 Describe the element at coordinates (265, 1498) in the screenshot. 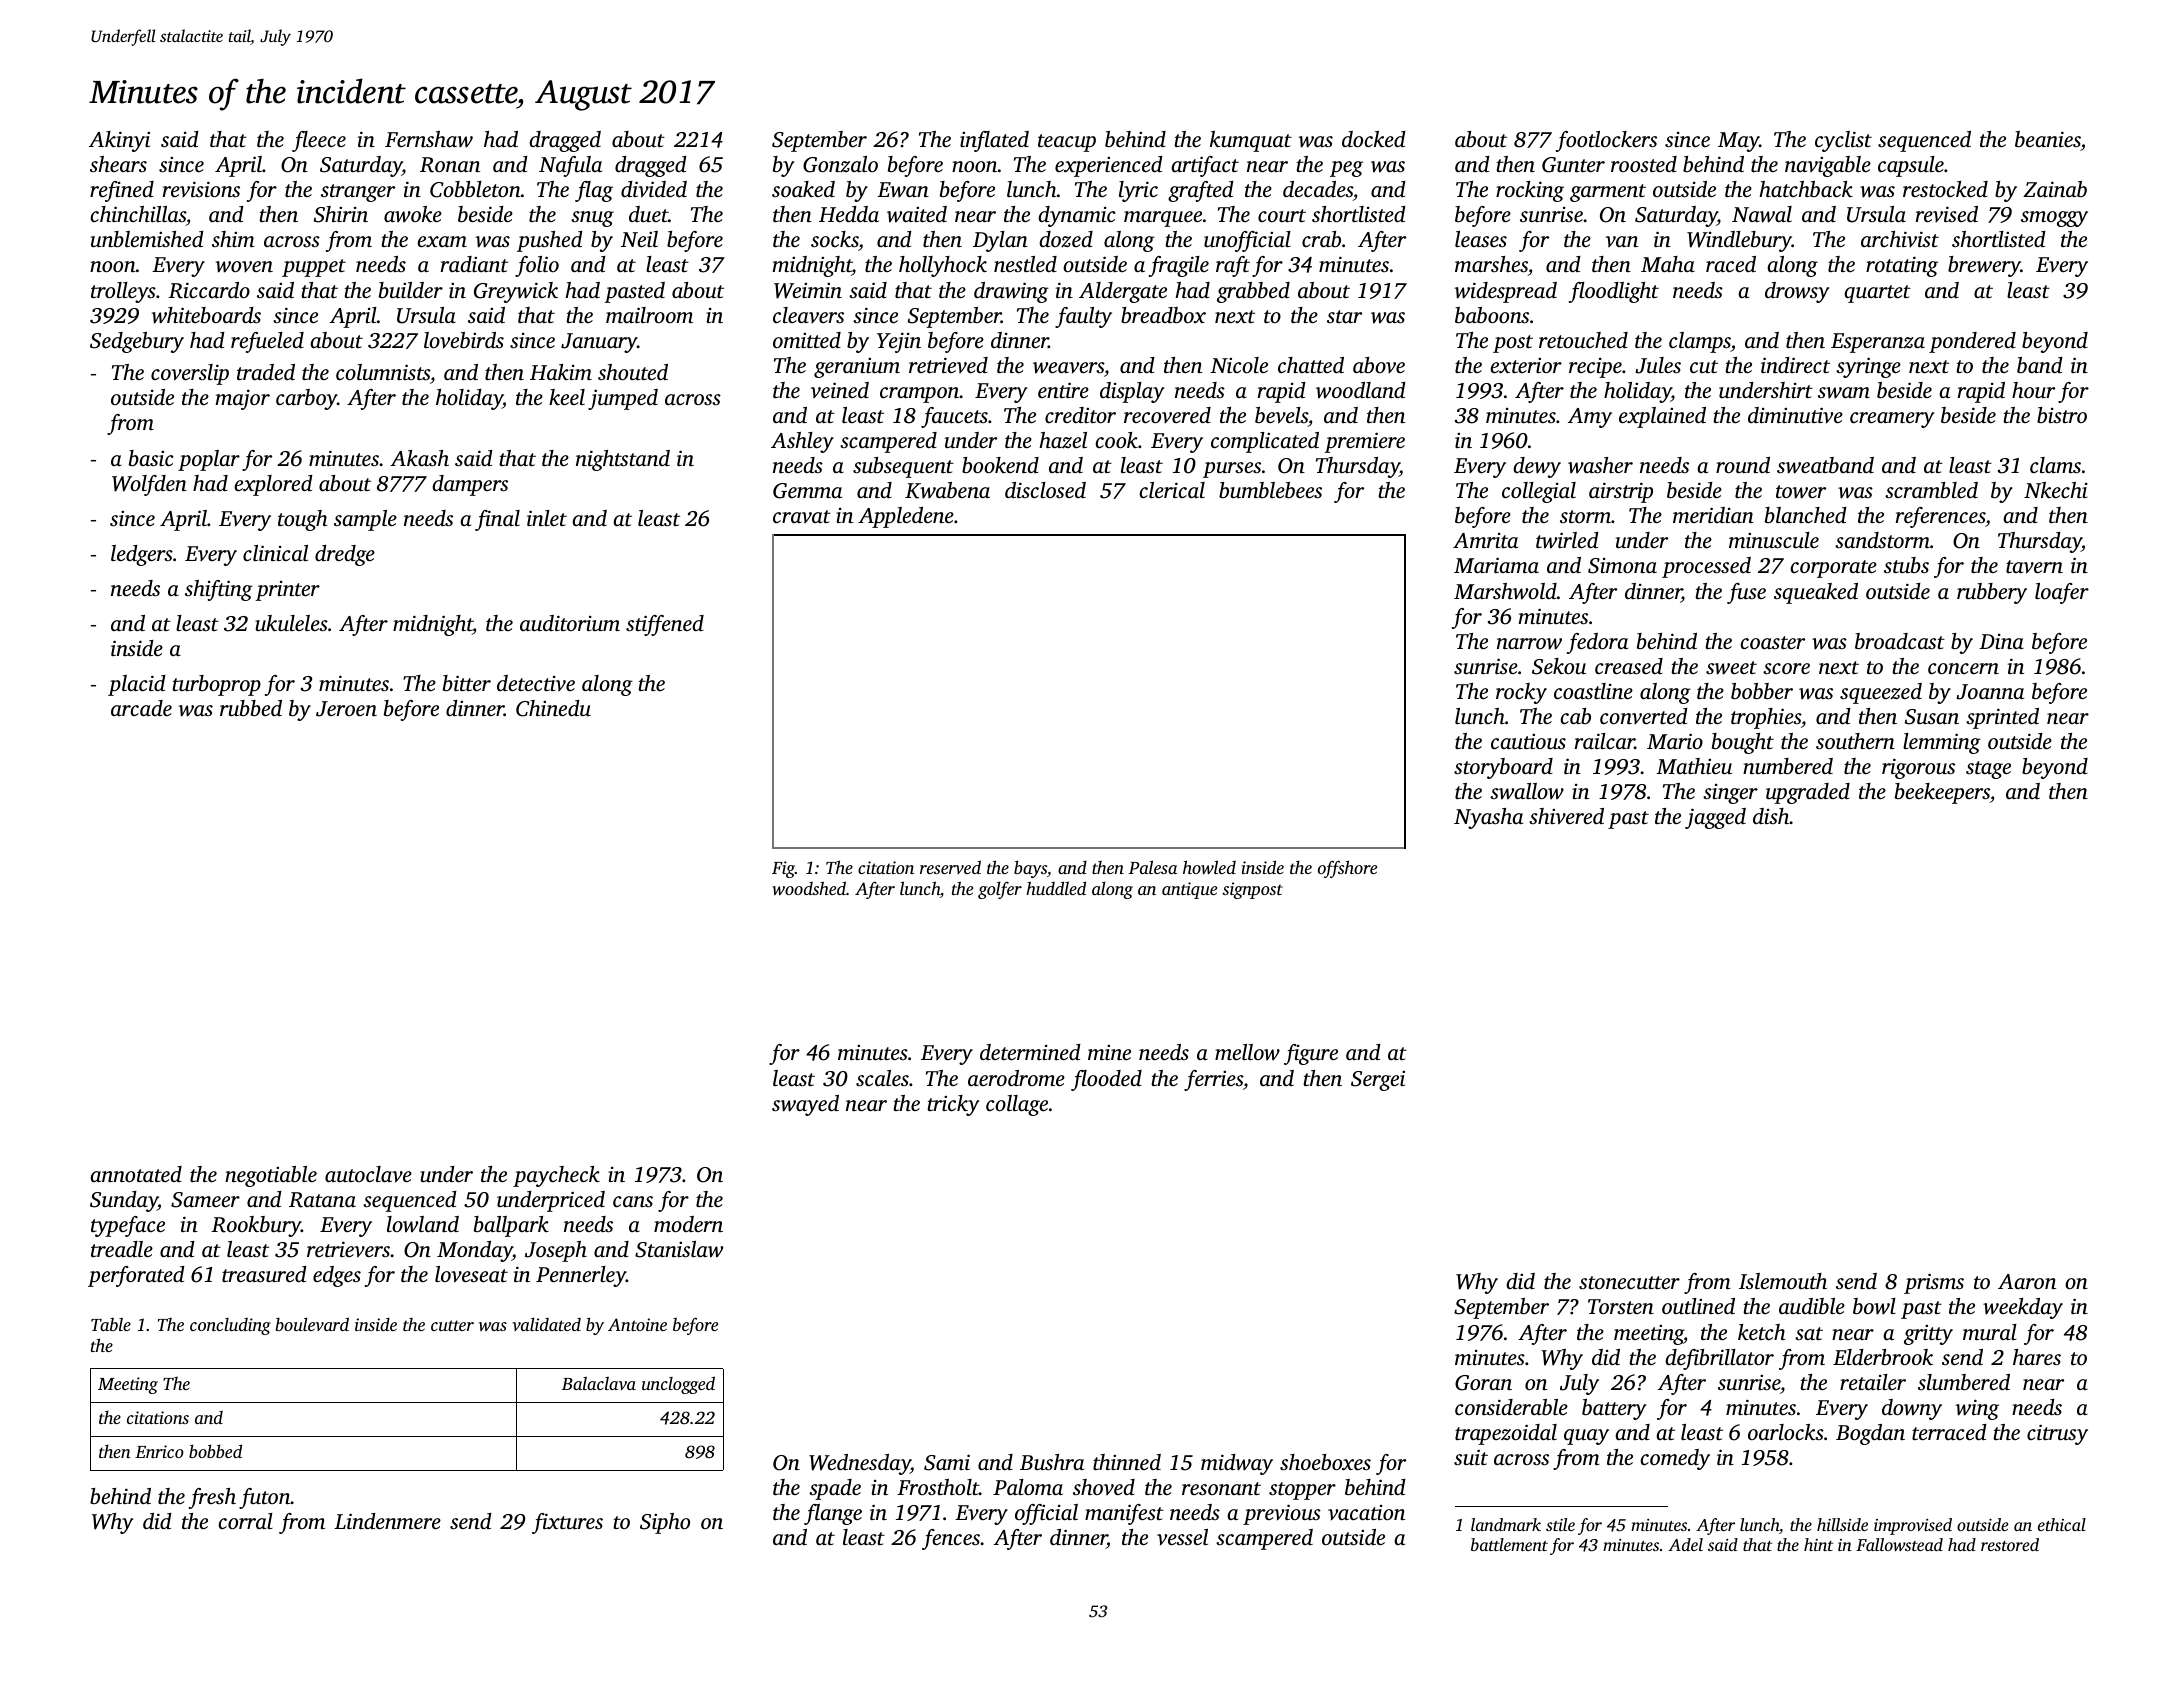

I see `futon` at that location.
